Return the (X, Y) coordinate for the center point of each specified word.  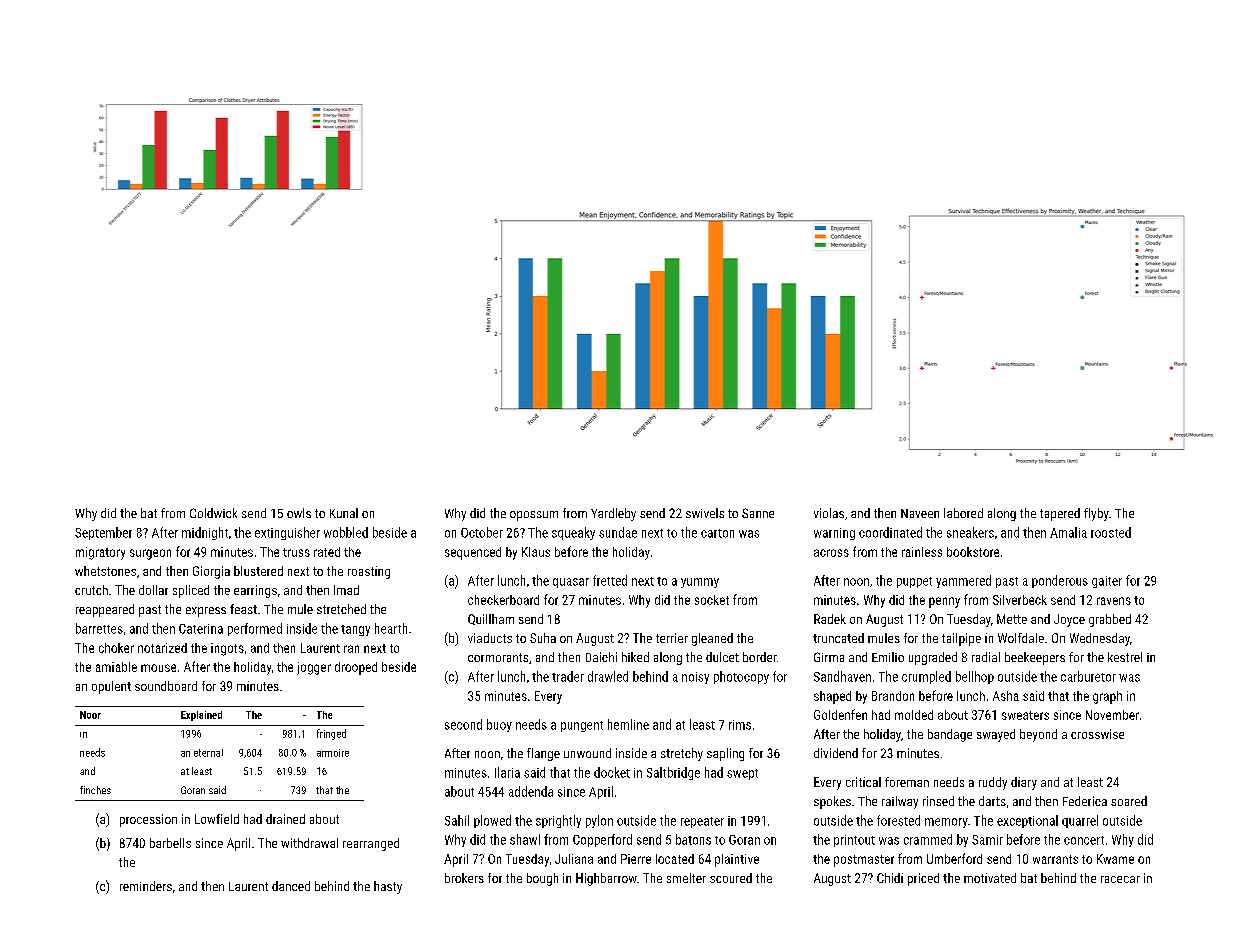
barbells (170, 843)
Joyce (1069, 620)
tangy (355, 630)
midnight (205, 533)
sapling (725, 754)
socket (712, 600)
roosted (1111, 532)
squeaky (573, 533)
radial (986, 657)
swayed (996, 735)
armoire (333, 753)
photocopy (741, 677)
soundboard (166, 686)
